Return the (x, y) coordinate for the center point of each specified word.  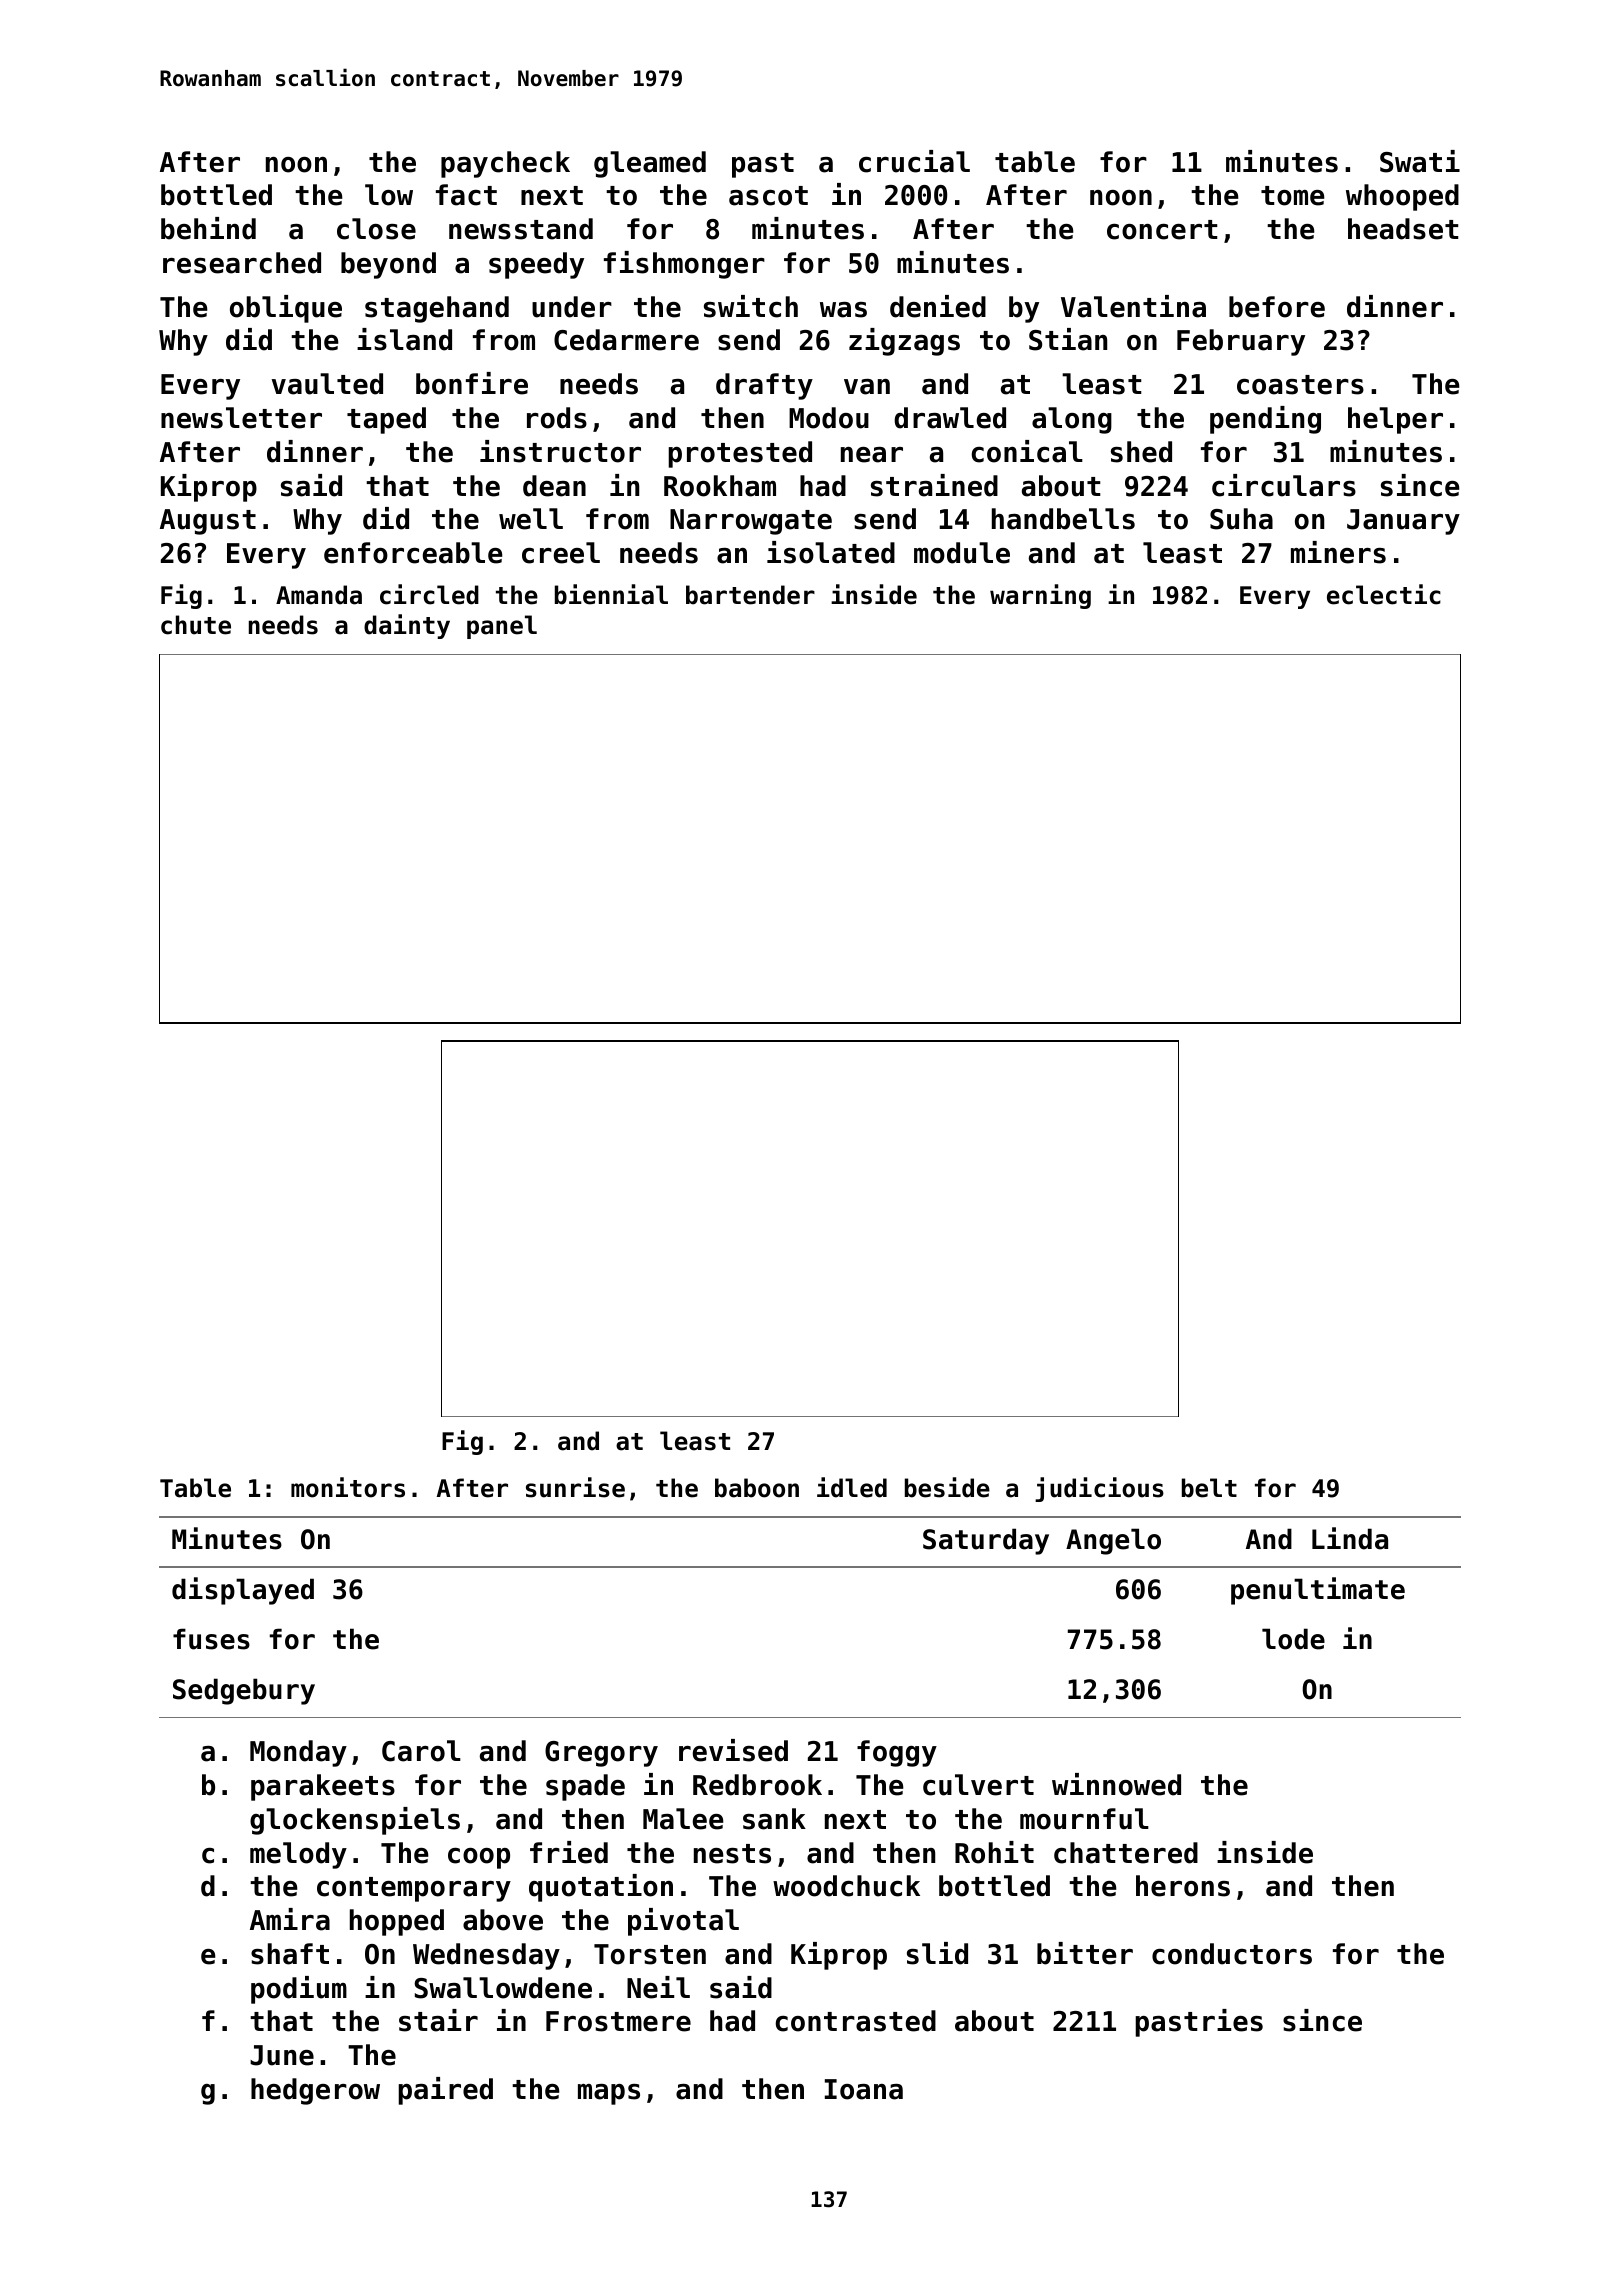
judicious (1099, 1489)
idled (852, 1487)
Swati (1420, 161)
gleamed (650, 164)
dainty (407, 626)
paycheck (505, 164)
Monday (298, 1753)
